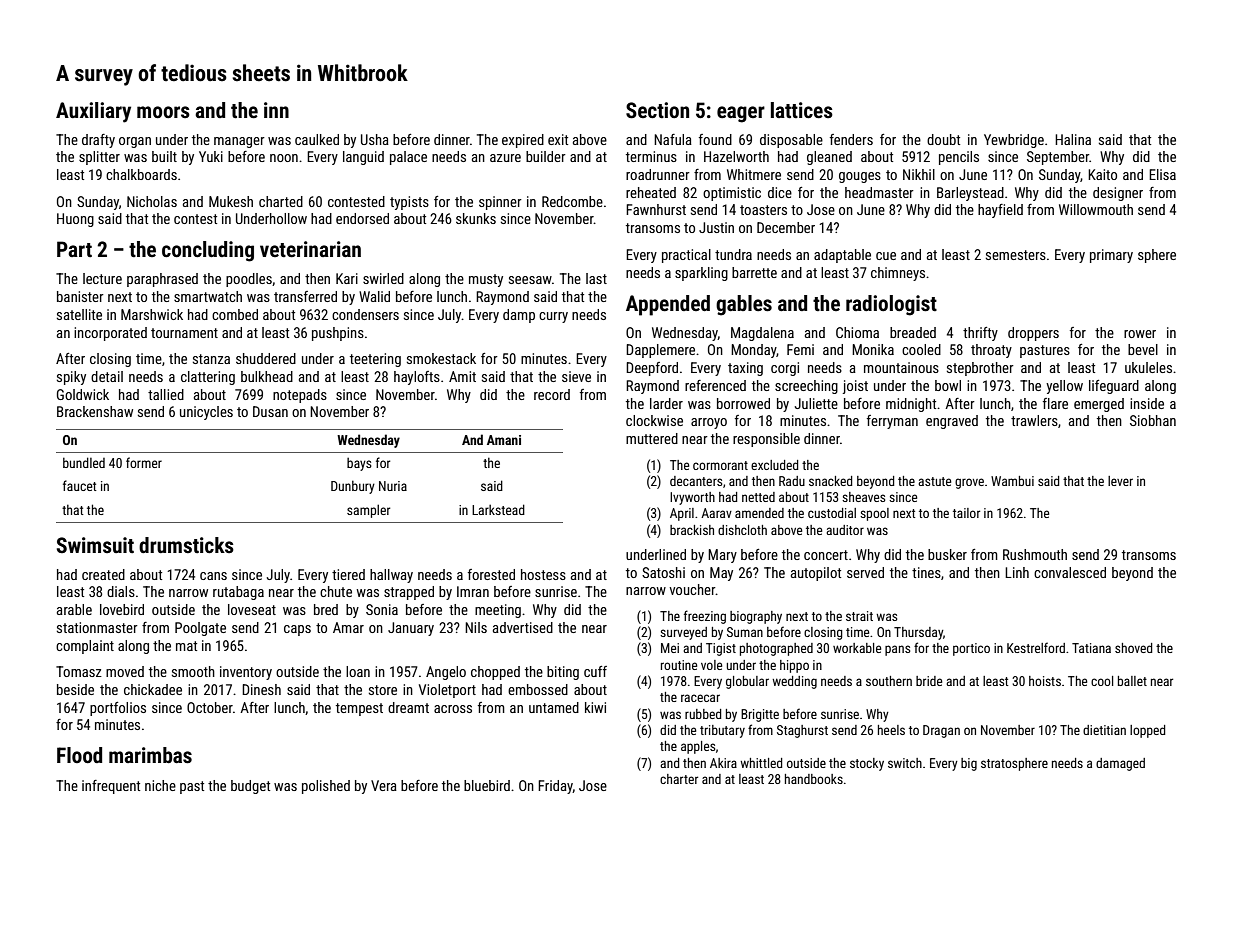  What do you see at coordinates (1055, 403) in the screenshot?
I see `flare` at bounding box center [1055, 403].
